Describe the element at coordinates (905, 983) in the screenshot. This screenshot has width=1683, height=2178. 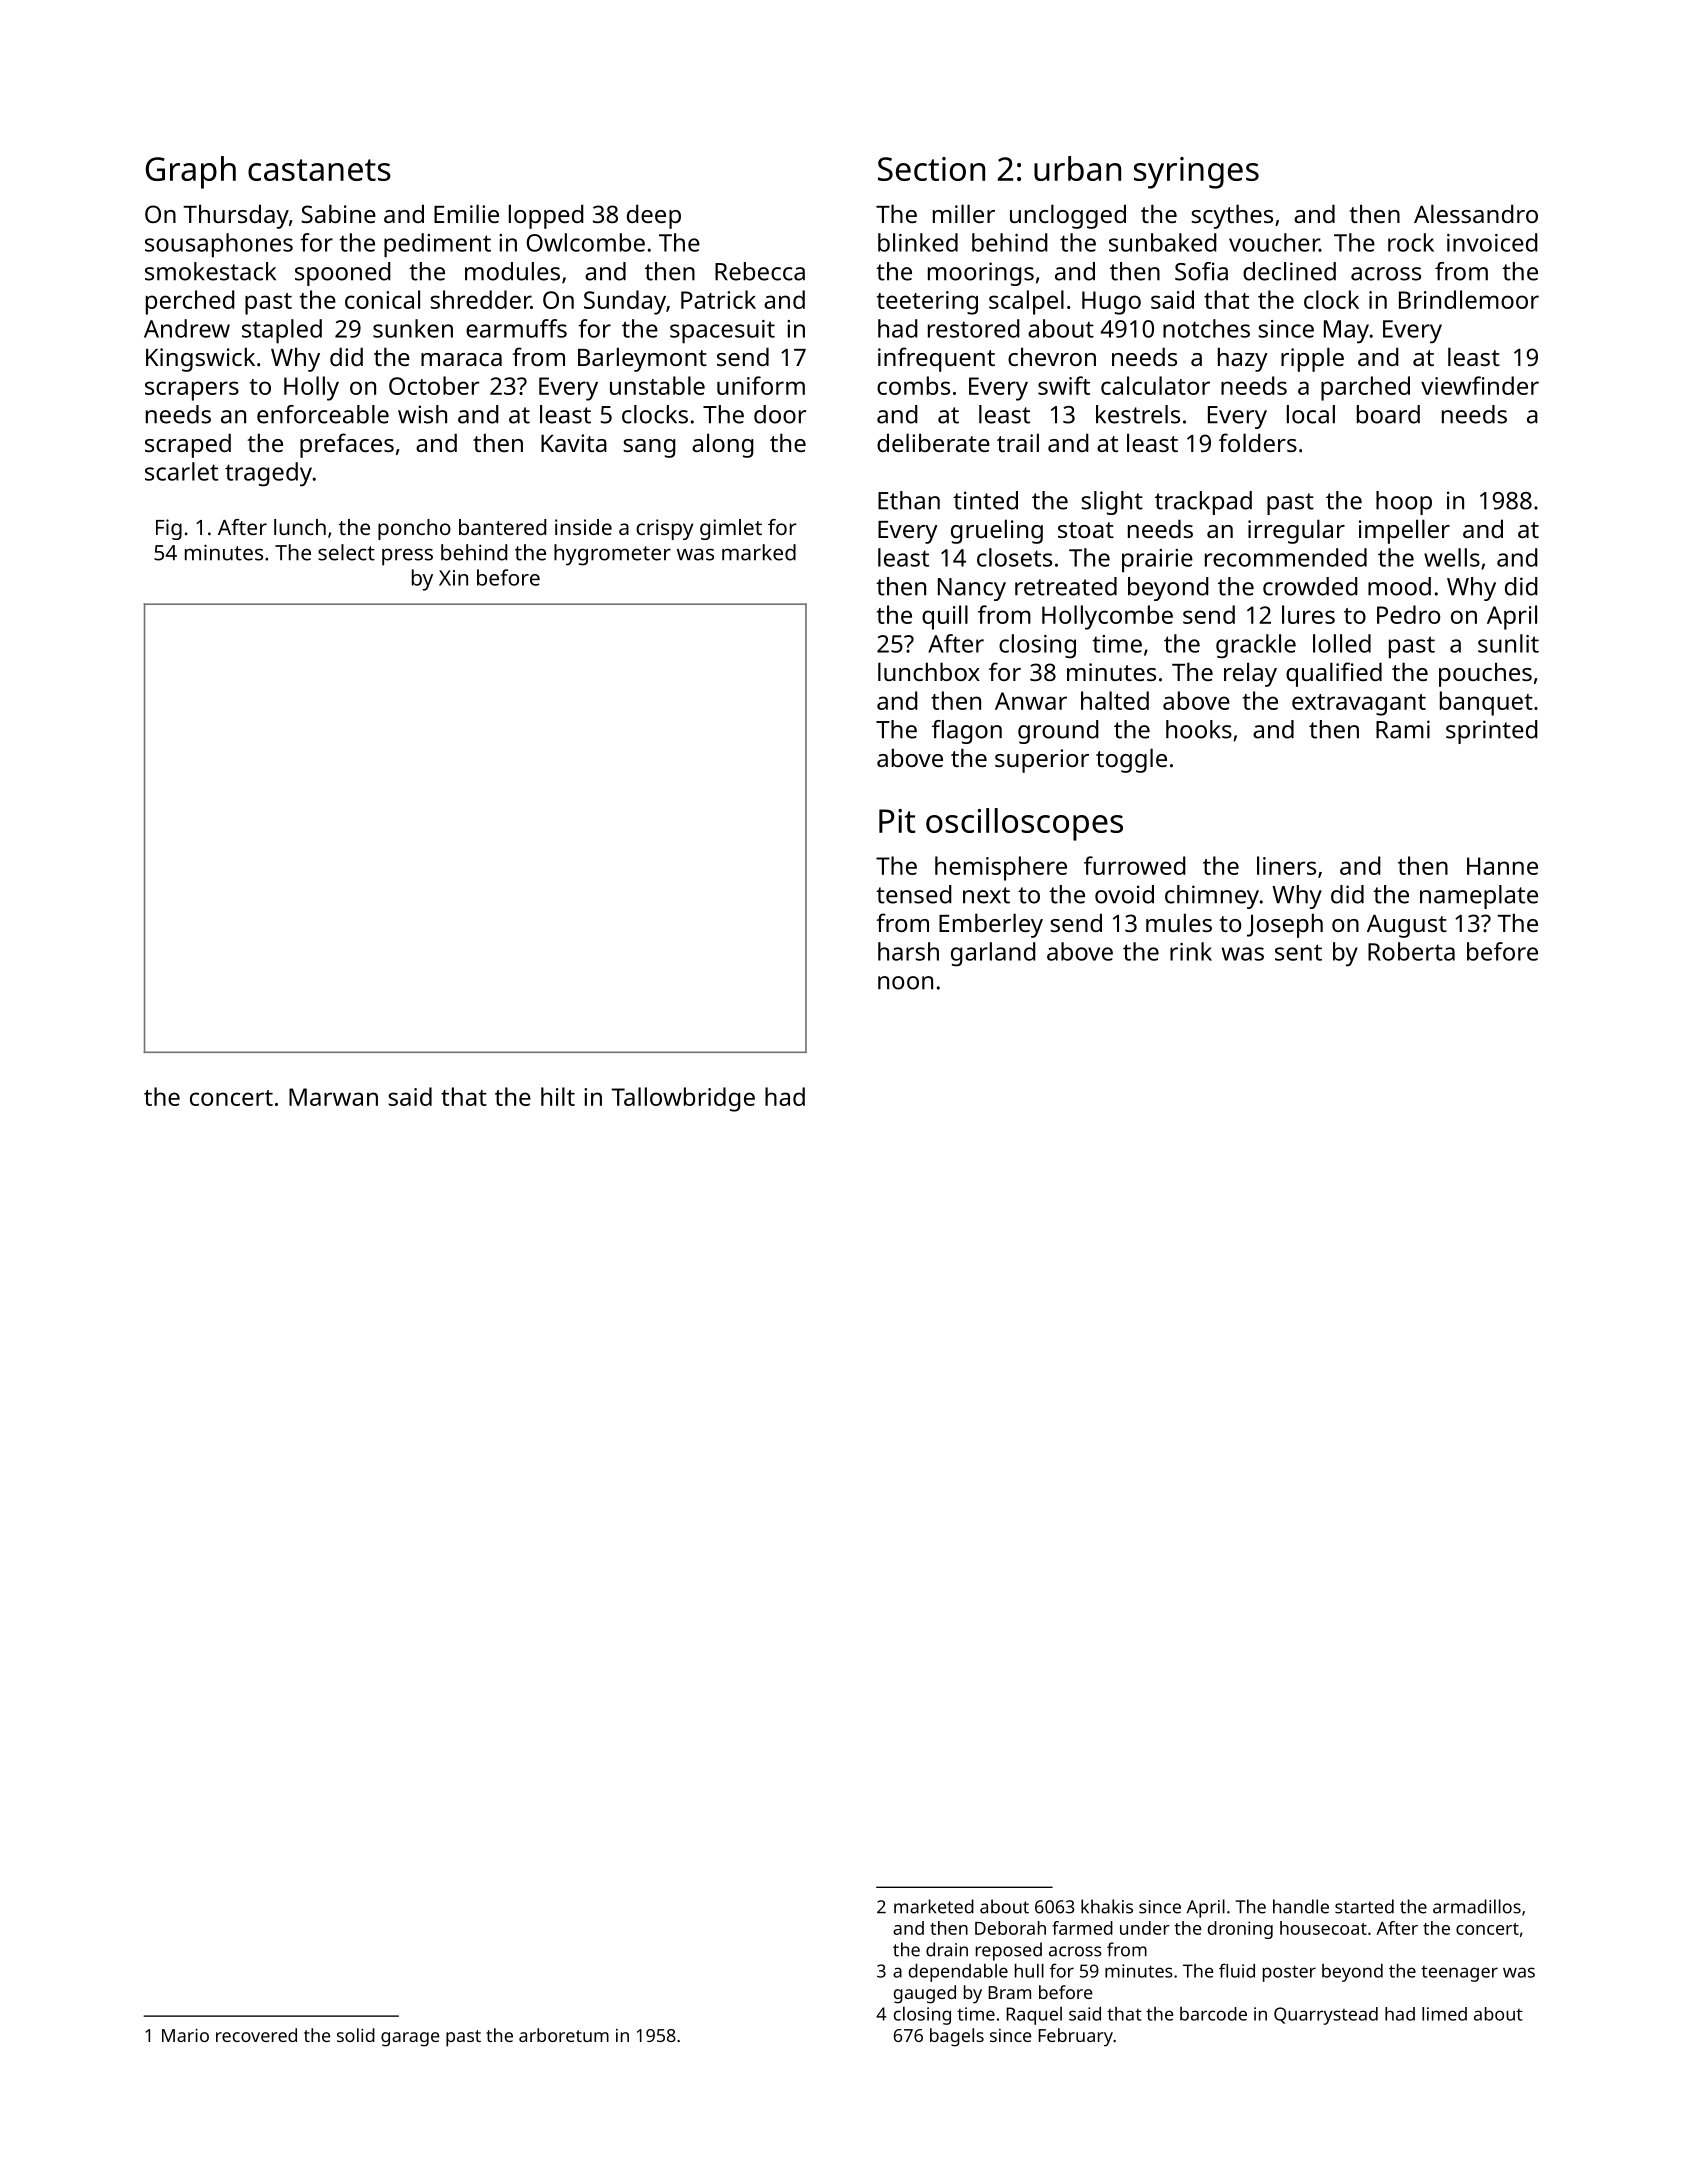
I see `noon` at that location.
